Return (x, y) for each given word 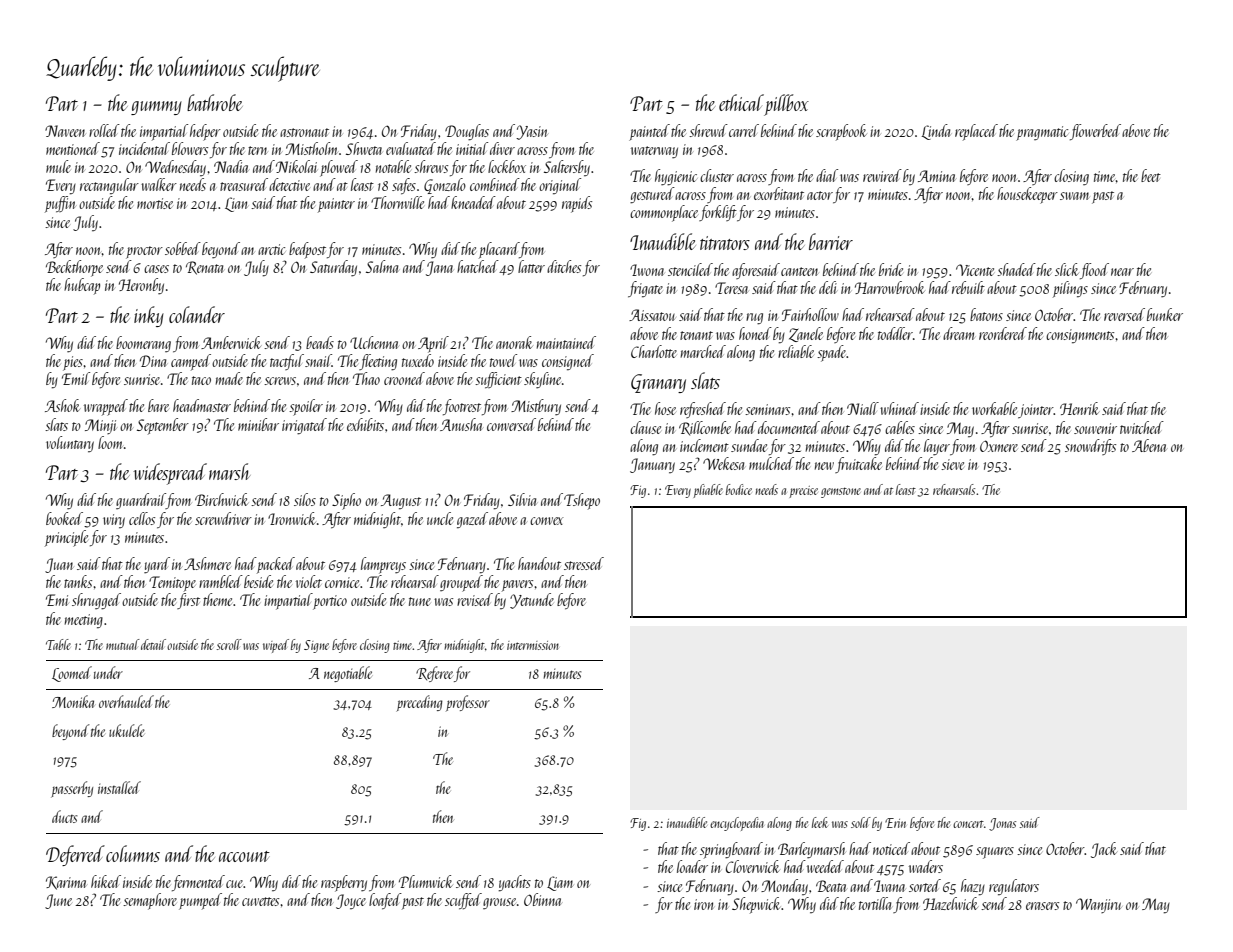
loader (692, 866)
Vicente (975, 270)
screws (280, 381)
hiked (106, 881)
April (433, 344)
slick (1067, 269)
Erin (895, 823)
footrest (462, 407)
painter (336, 205)
